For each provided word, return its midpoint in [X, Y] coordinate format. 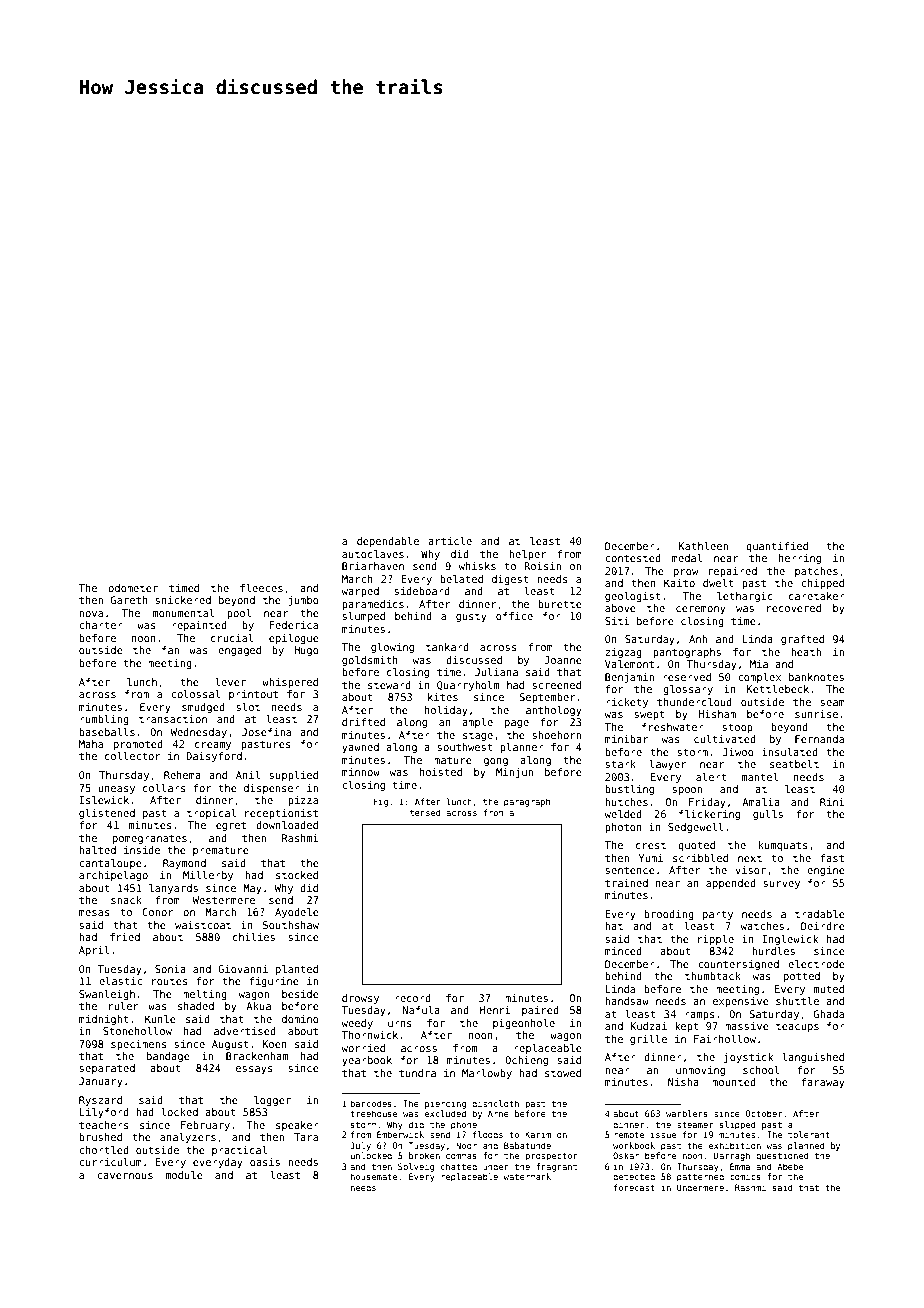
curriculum [110, 1162]
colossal [195, 694]
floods [488, 1134]
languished [813, 1058]
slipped [737, 1125]
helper [527, 555]
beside [300, 994]
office [514, 616]
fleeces [261, 588]
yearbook [367, 1061]
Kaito [679, 583]
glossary [688, 690]
